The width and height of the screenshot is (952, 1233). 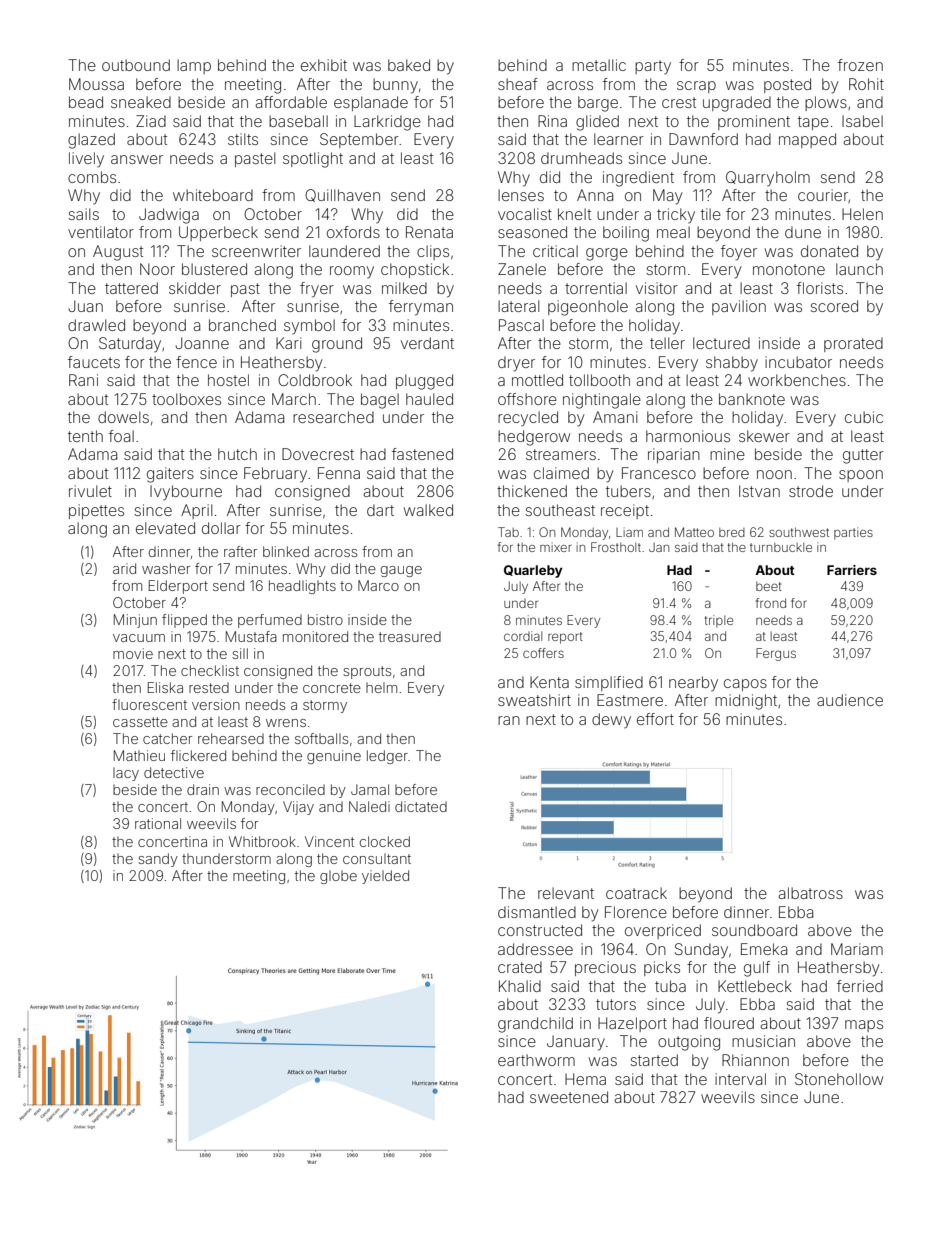 I want to click on blinked, so click(x=286, y=551).
